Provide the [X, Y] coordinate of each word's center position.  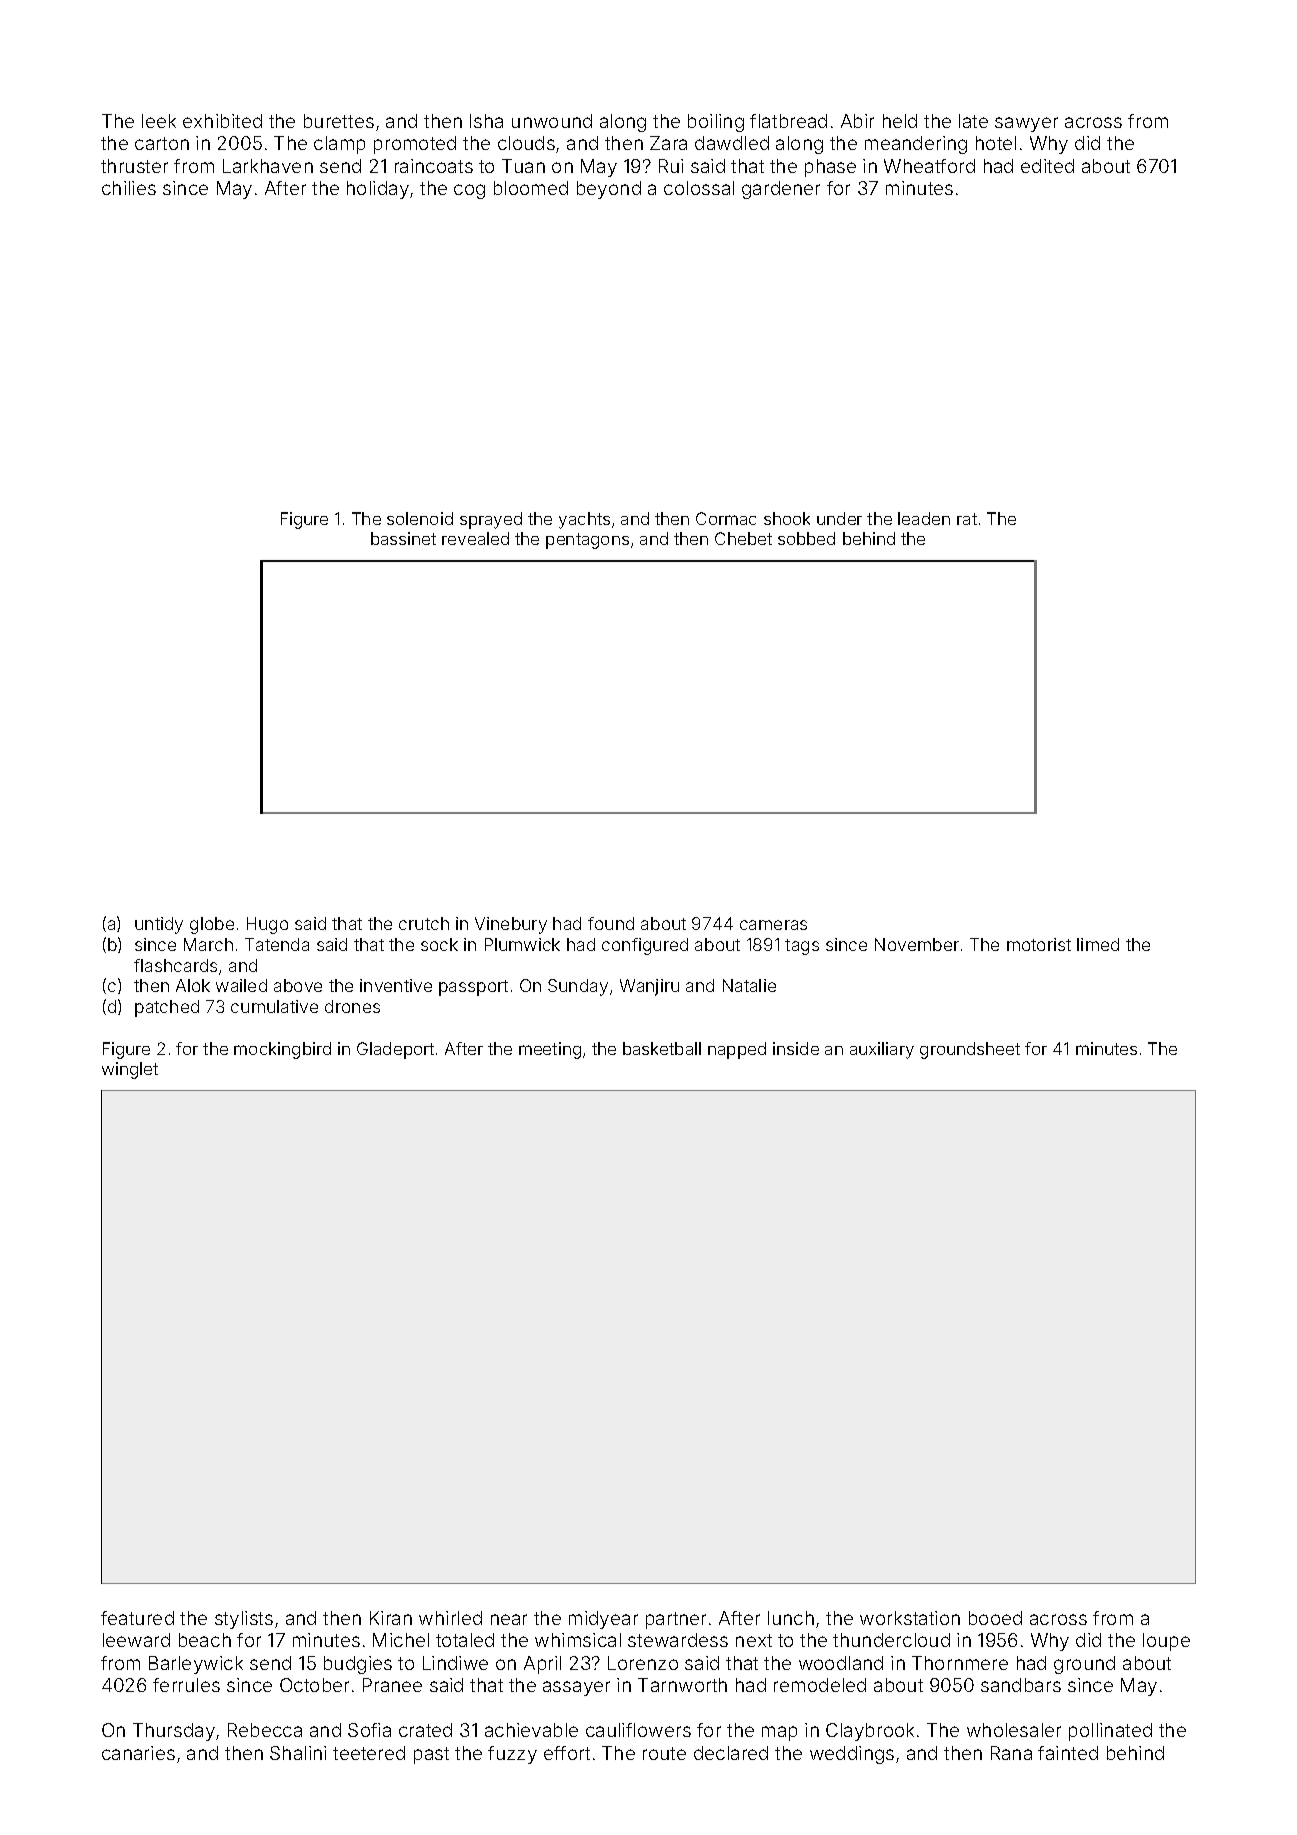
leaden [924, 518]
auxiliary [882, 1050]
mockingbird [282, 1050]
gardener [781, 190]
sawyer [1026, 124]
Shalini [298, 1753]
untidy [159, 925]
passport [473, 988]
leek [159, 121]
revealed [475, 538]
